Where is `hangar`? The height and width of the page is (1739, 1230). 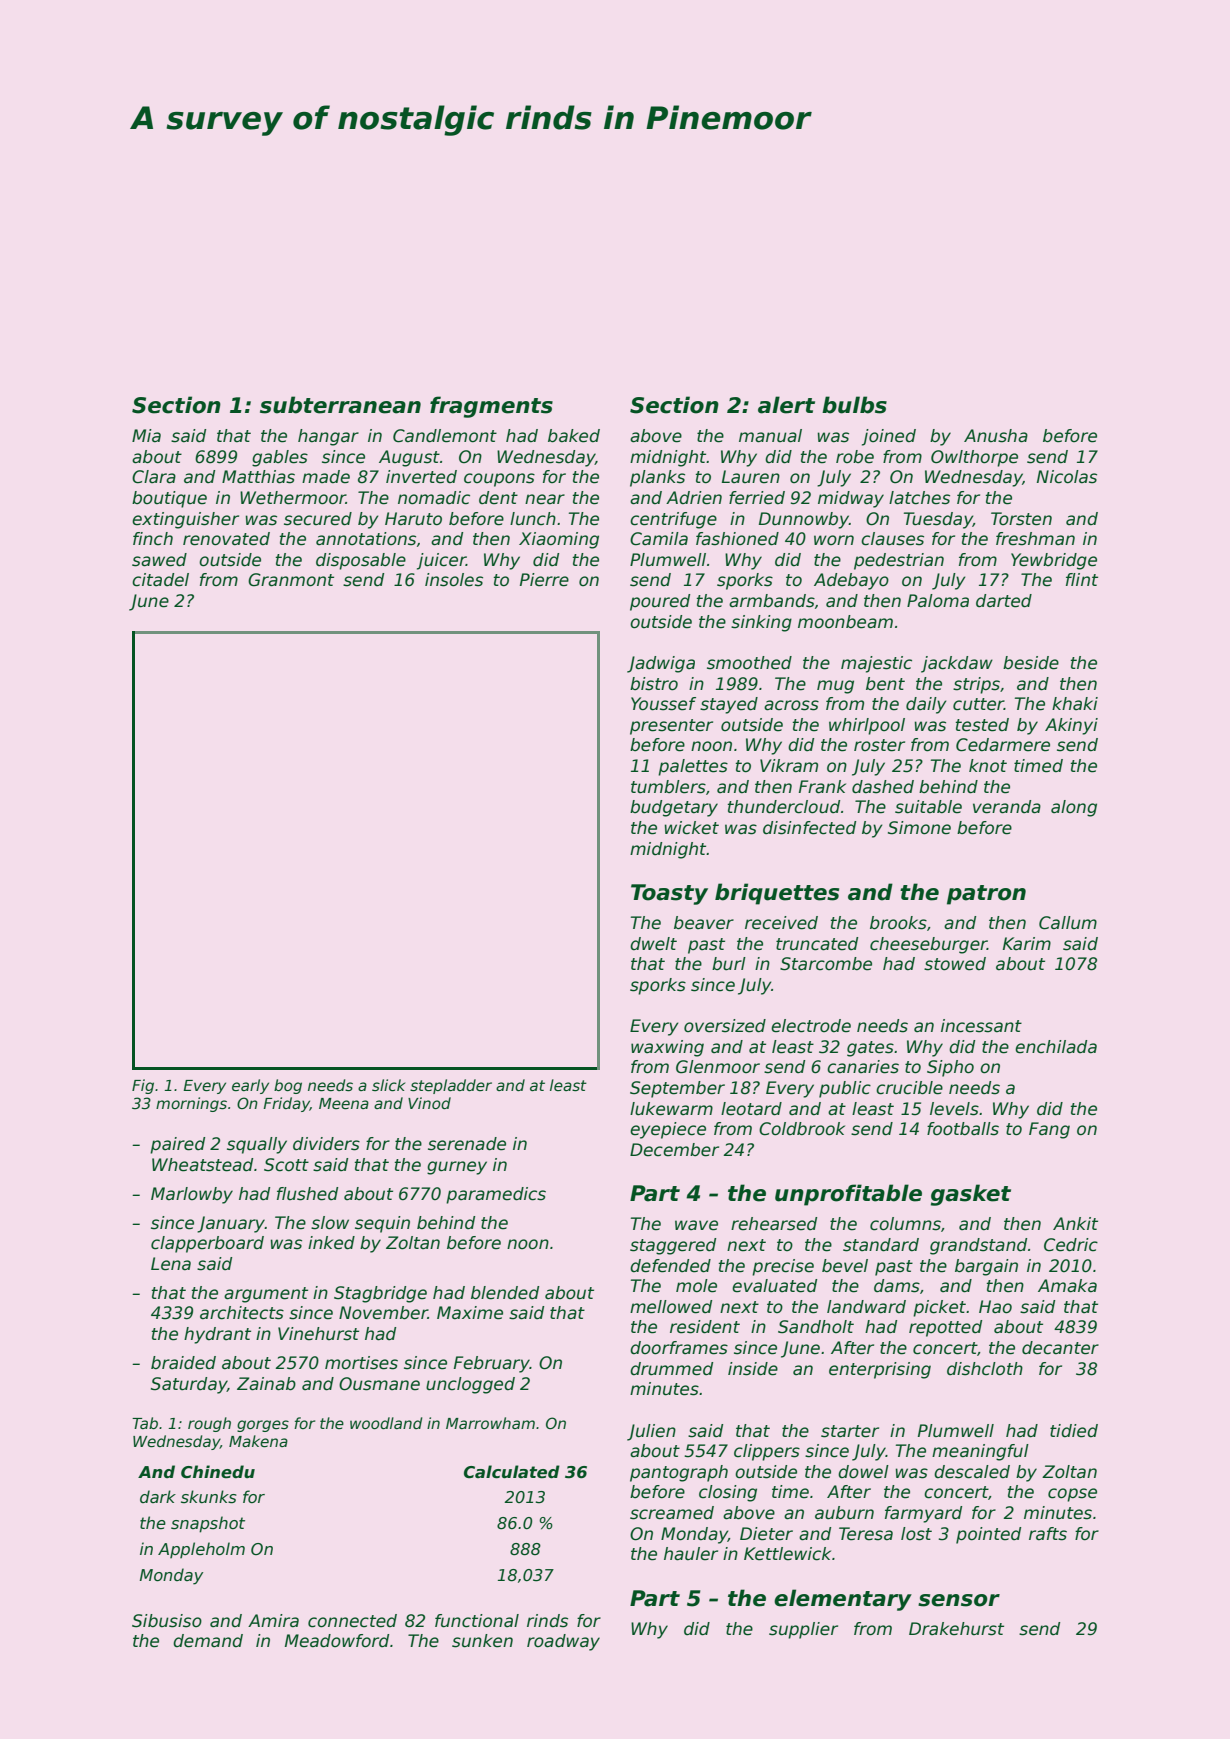 hangar is located at coordinates (328, 437).
